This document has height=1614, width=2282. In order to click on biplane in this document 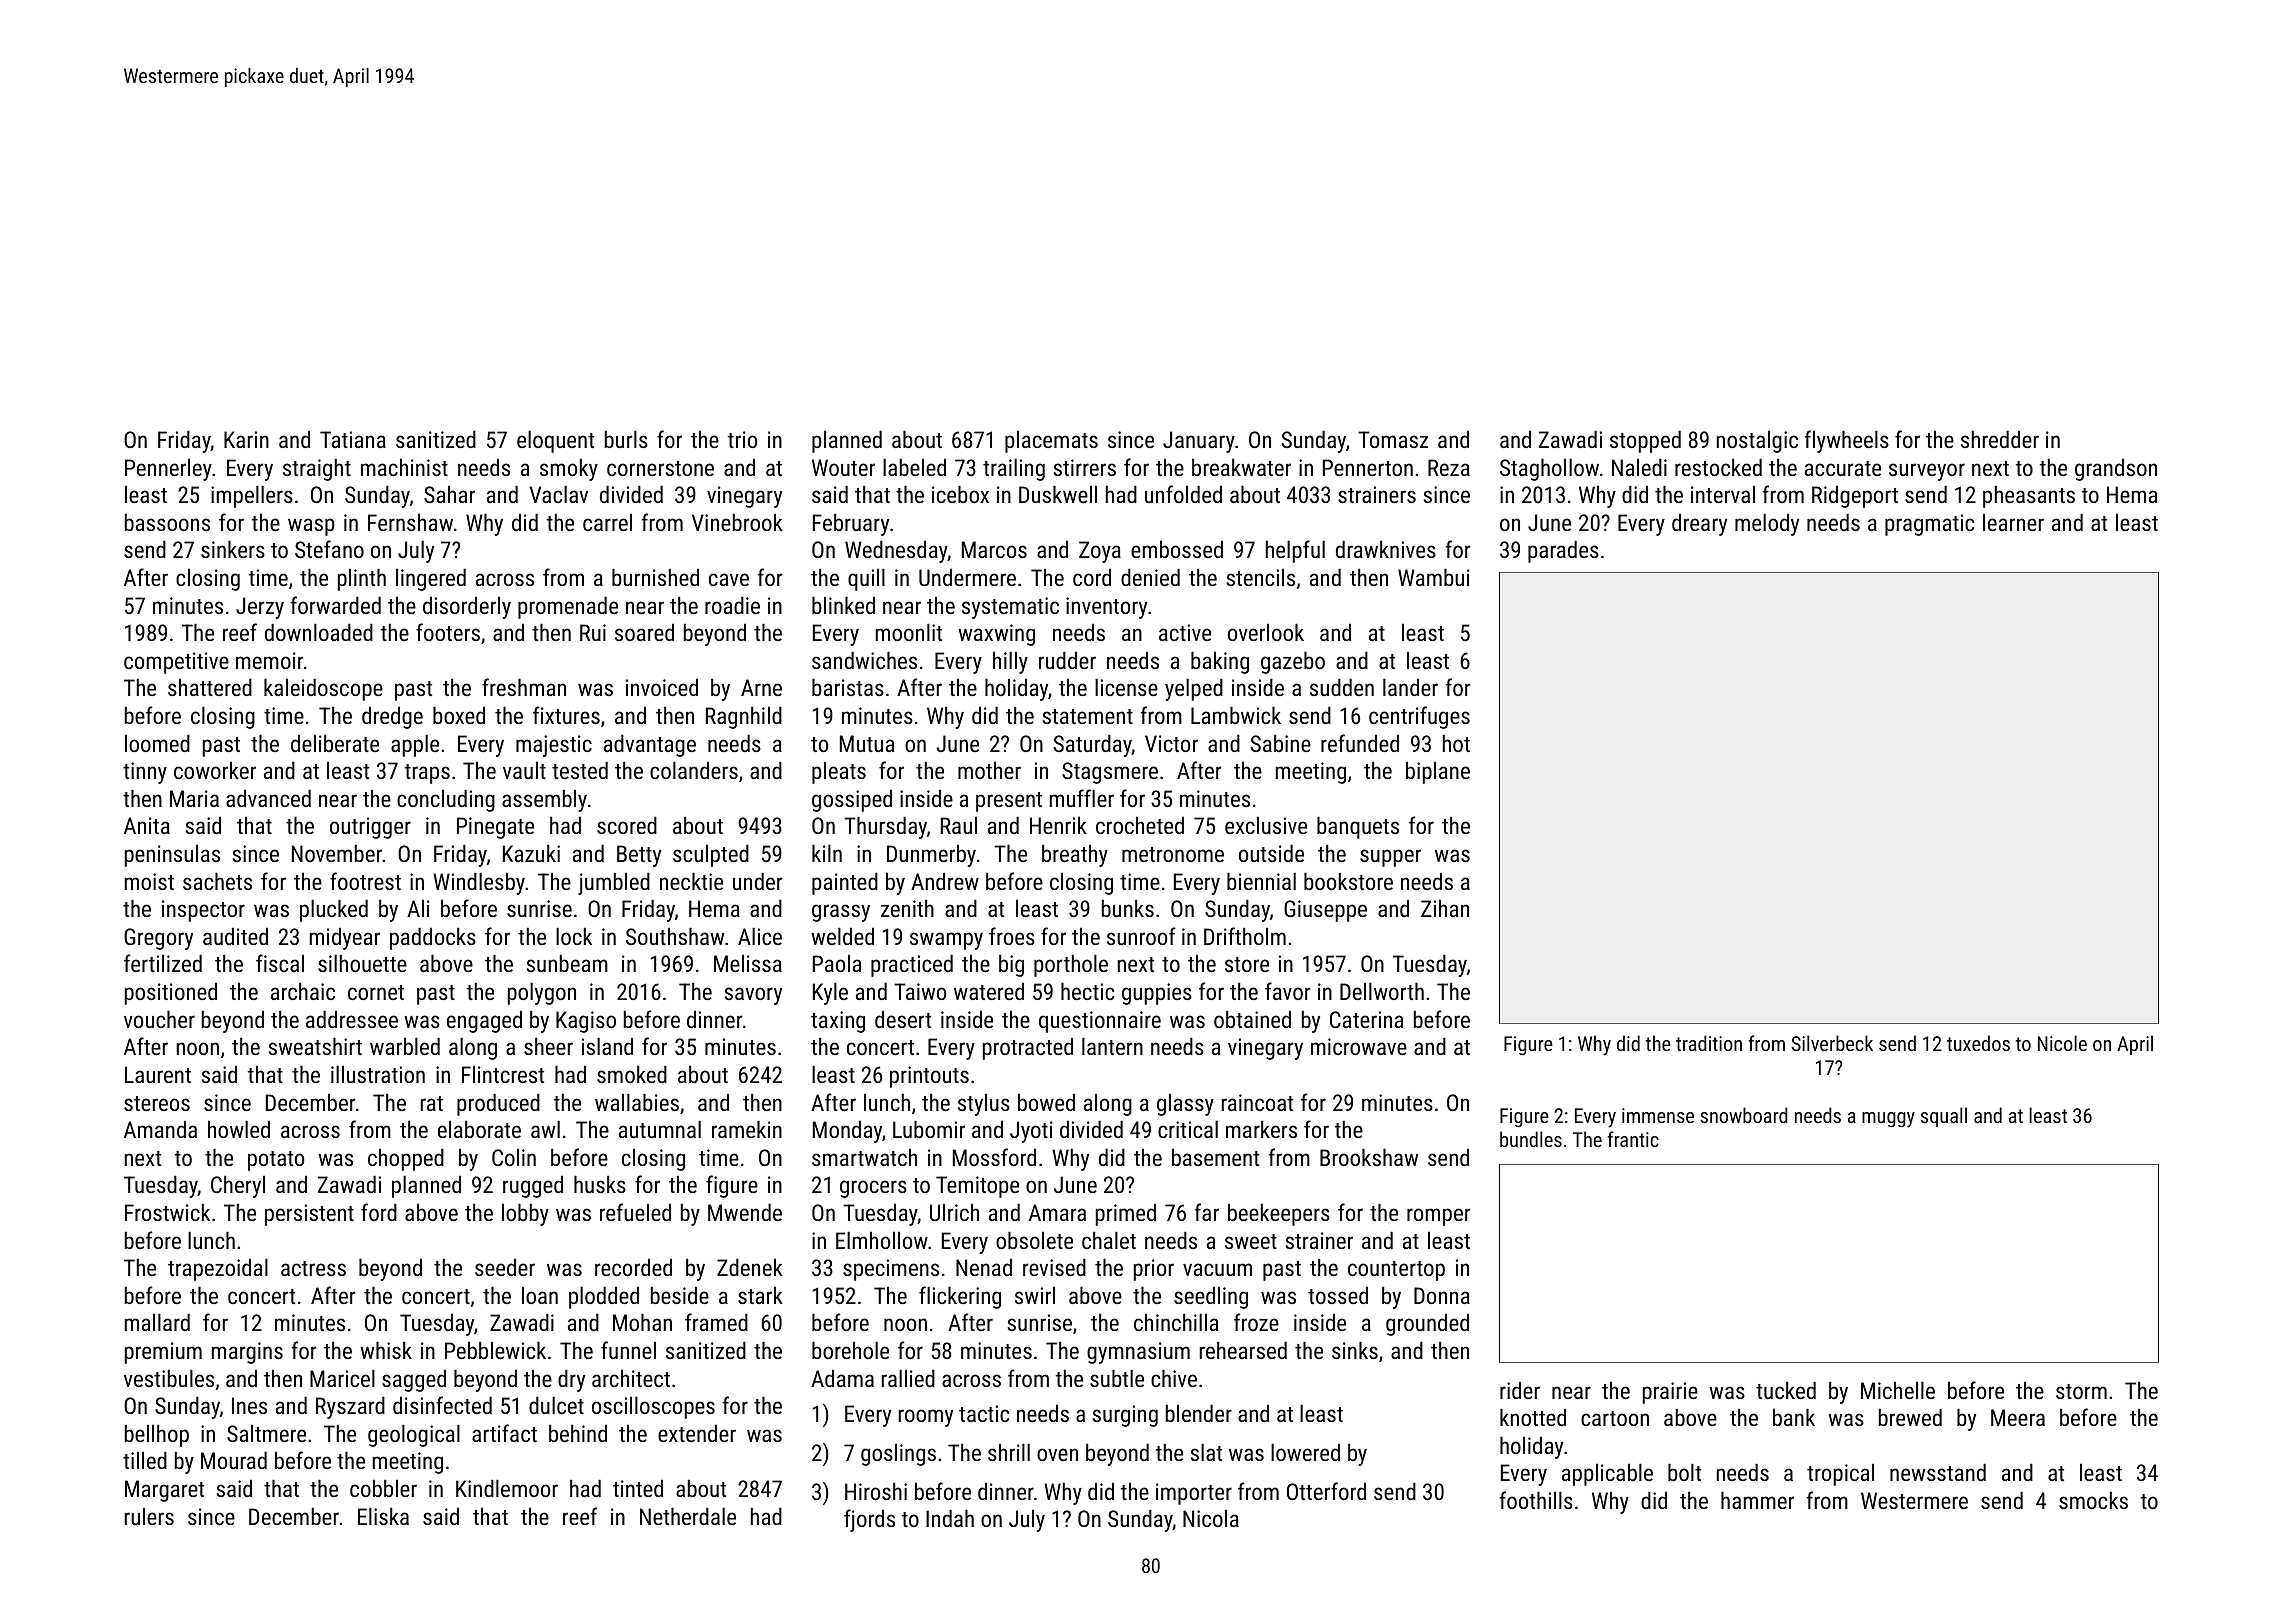, I will do `click(1438, 772)`.
